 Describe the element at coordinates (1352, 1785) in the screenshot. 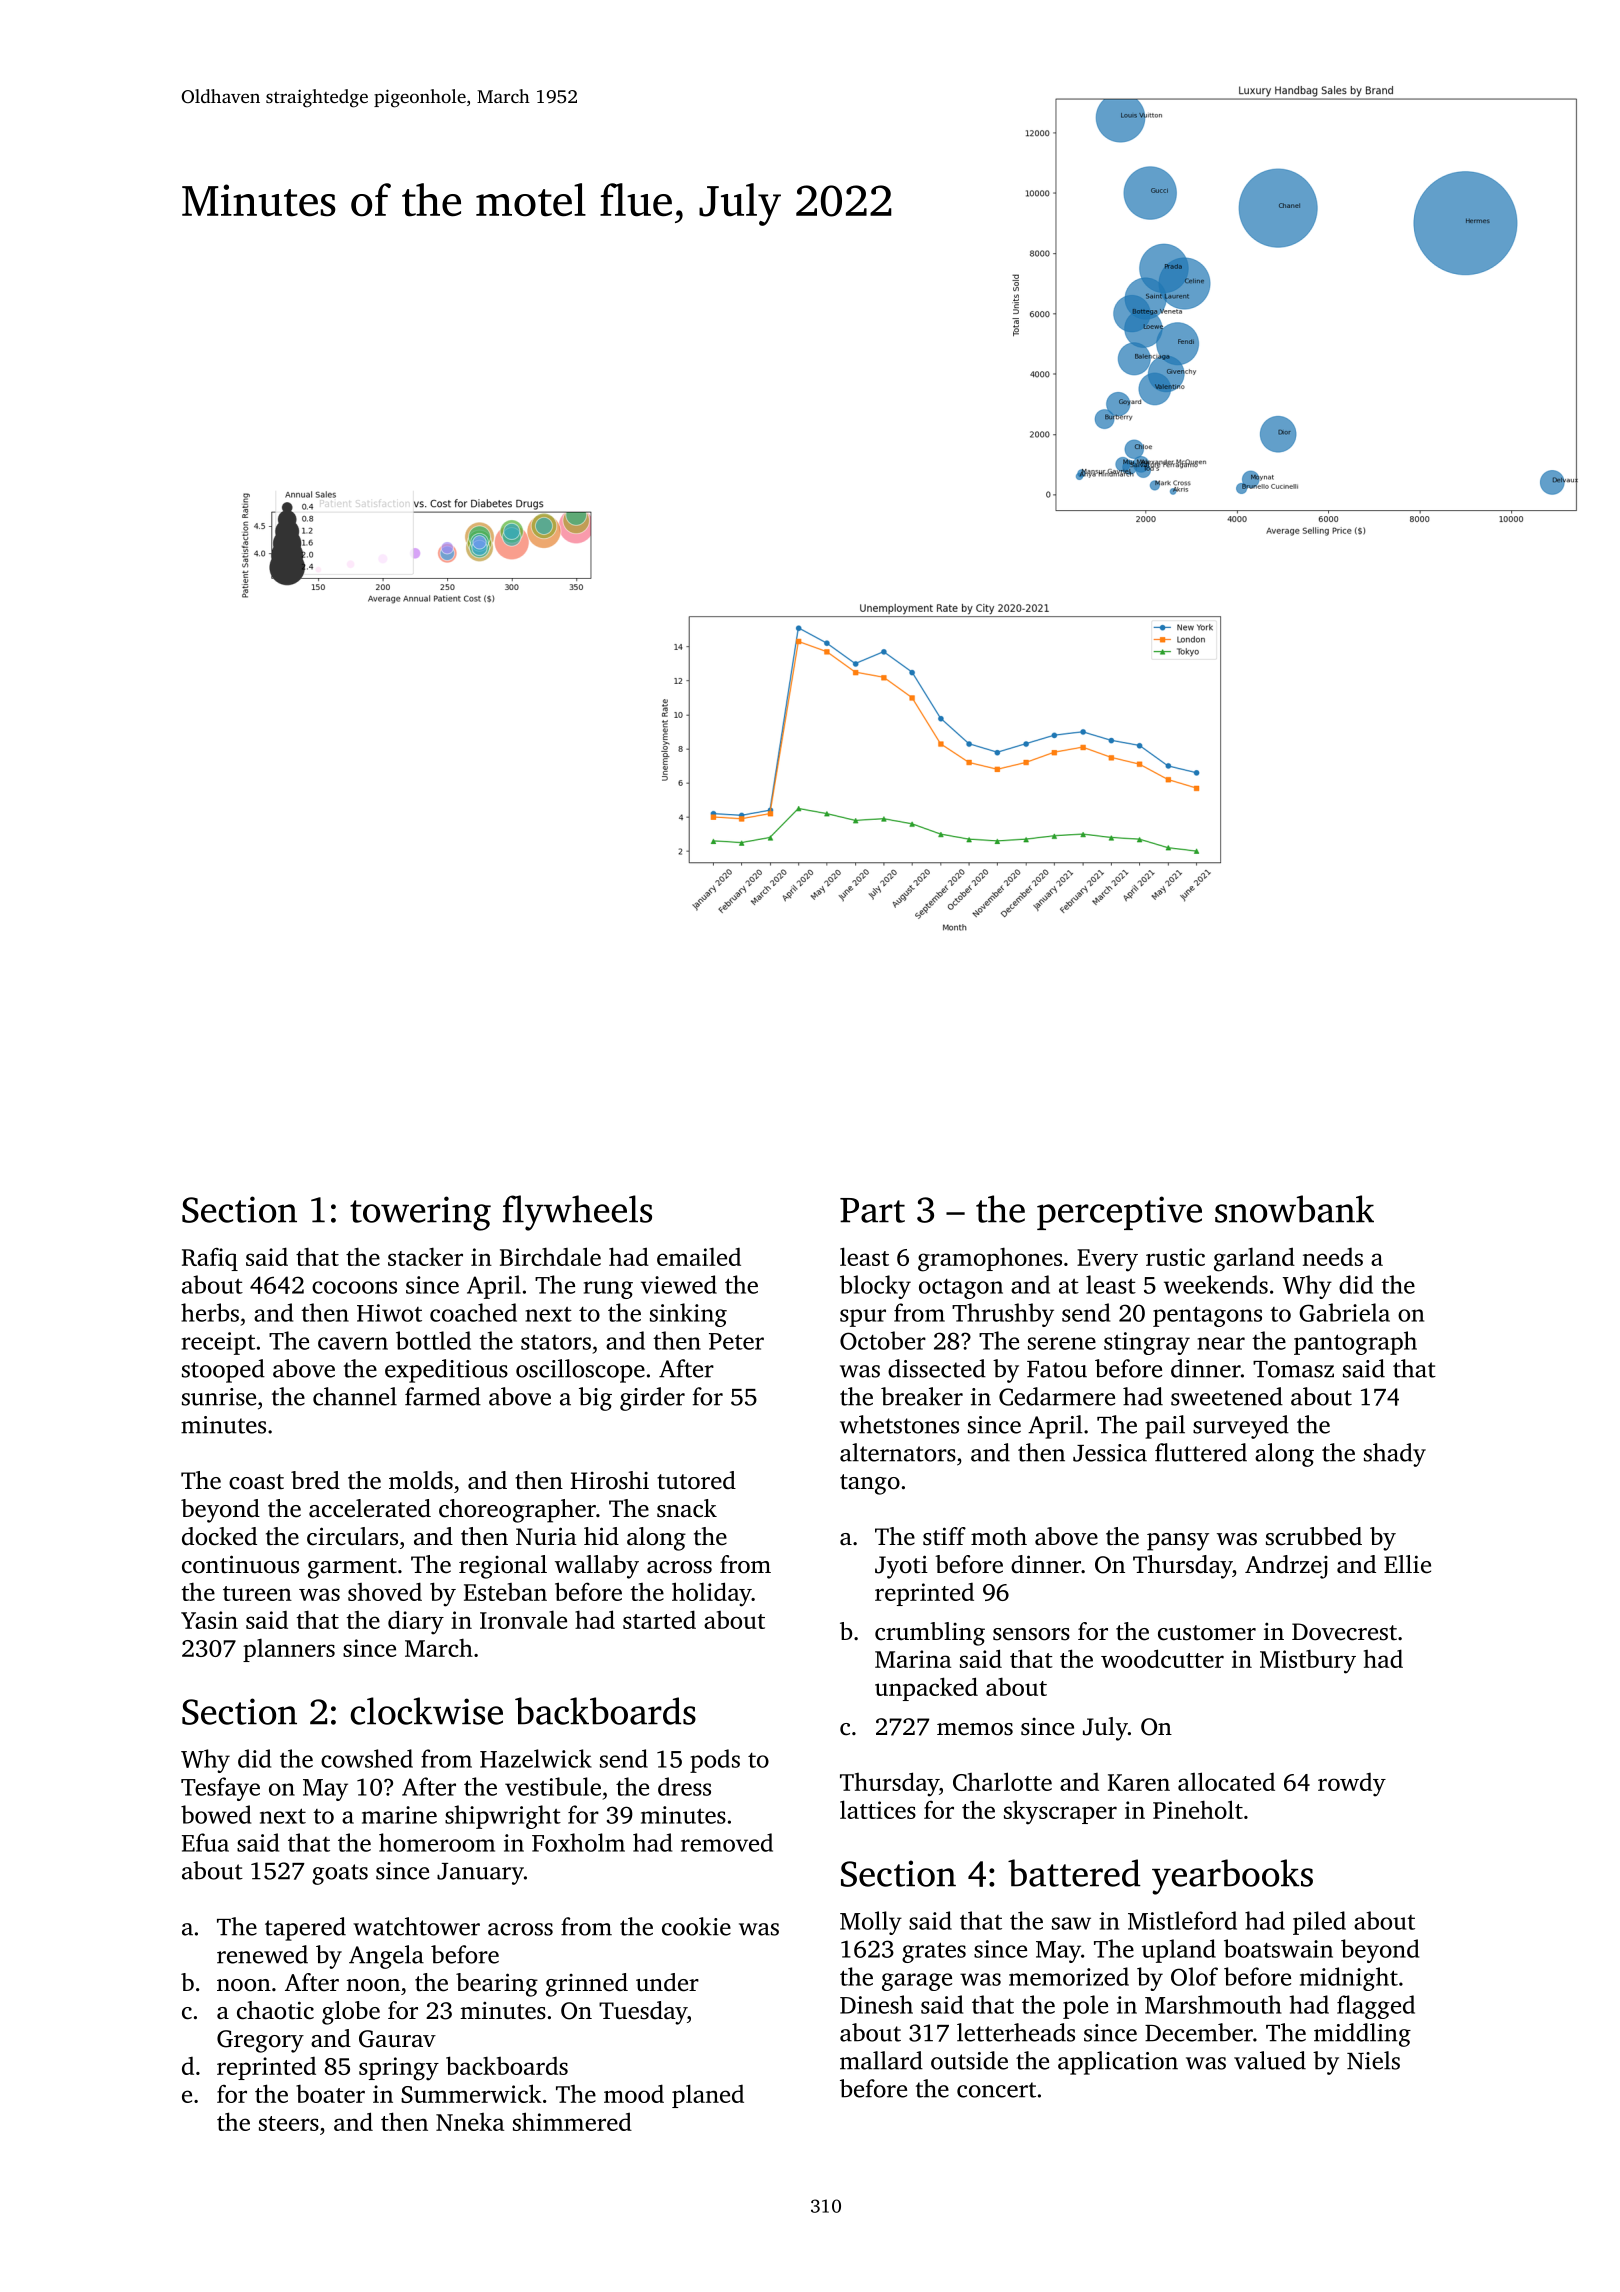

I see `rowdy` at that location.
